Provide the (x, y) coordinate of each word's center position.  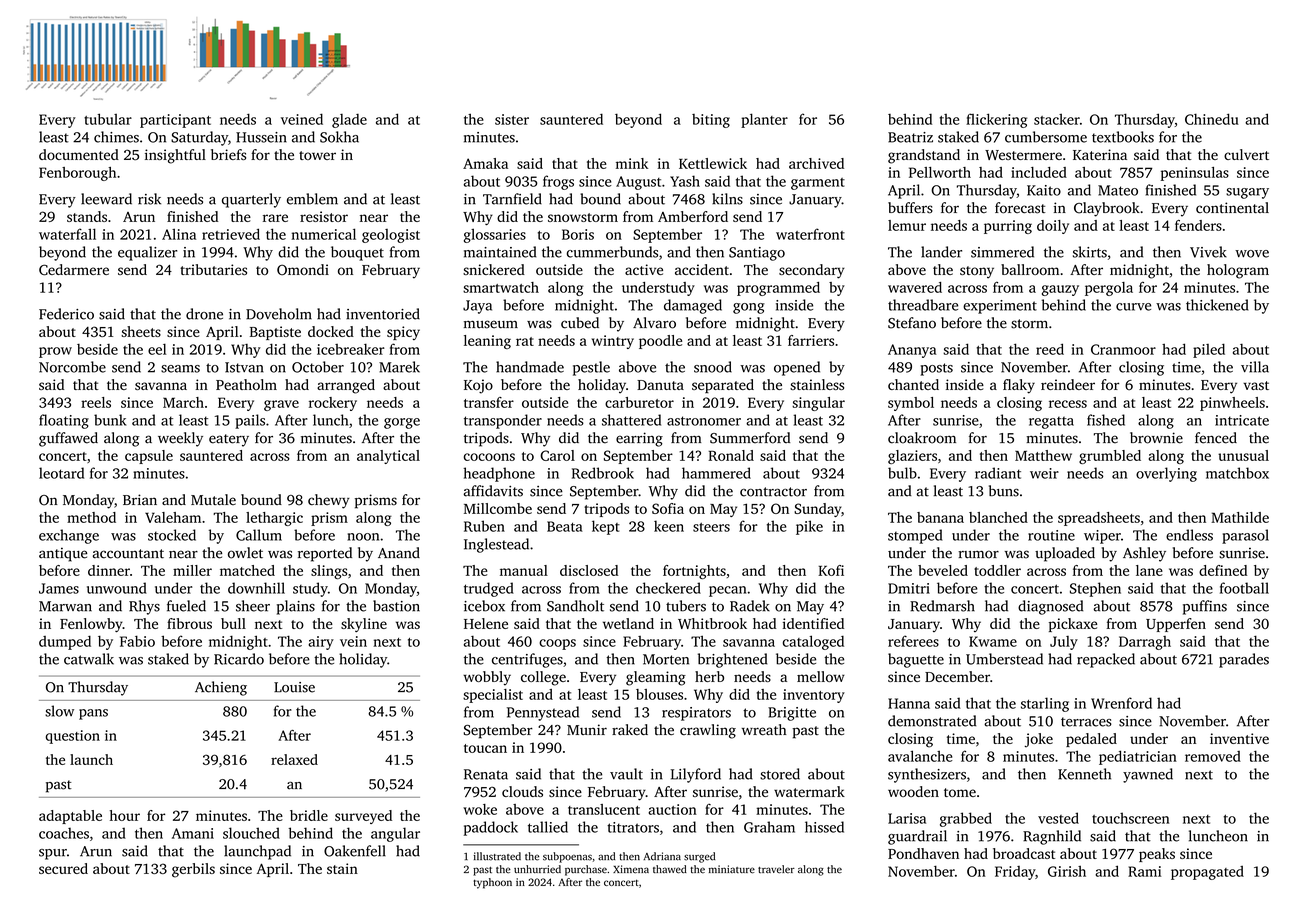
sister (512, 119)
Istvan (244, 367)
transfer (489, 402)
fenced (1216, 438)
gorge (402, 423)
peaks (1157, 855)
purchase (586, 870)
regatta (1051, 423)
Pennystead (543, 713)
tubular (108, 119)
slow (59, 711)
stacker (1057, 119)
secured (63, 868)
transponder (503, 421)
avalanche (920, 756)
